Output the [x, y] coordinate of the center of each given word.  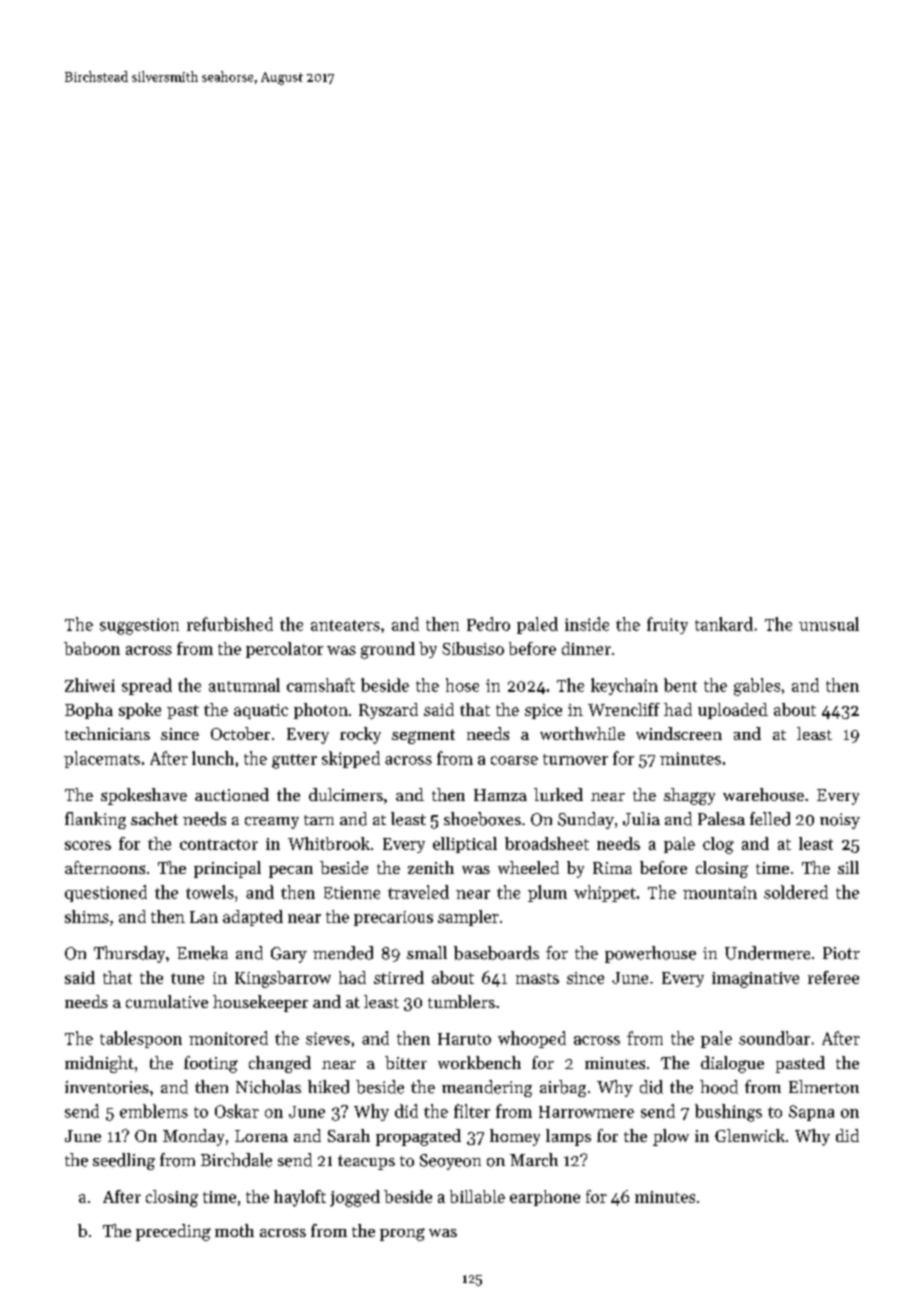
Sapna [811, 1113]
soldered [796, 892]
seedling [124, 1161]
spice [543, 711]
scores [88, 845]
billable [477, 1196]
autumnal [244, 685]
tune [187, 978]
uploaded [733, 711]
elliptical [465, 845]
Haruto [464, 1039]
